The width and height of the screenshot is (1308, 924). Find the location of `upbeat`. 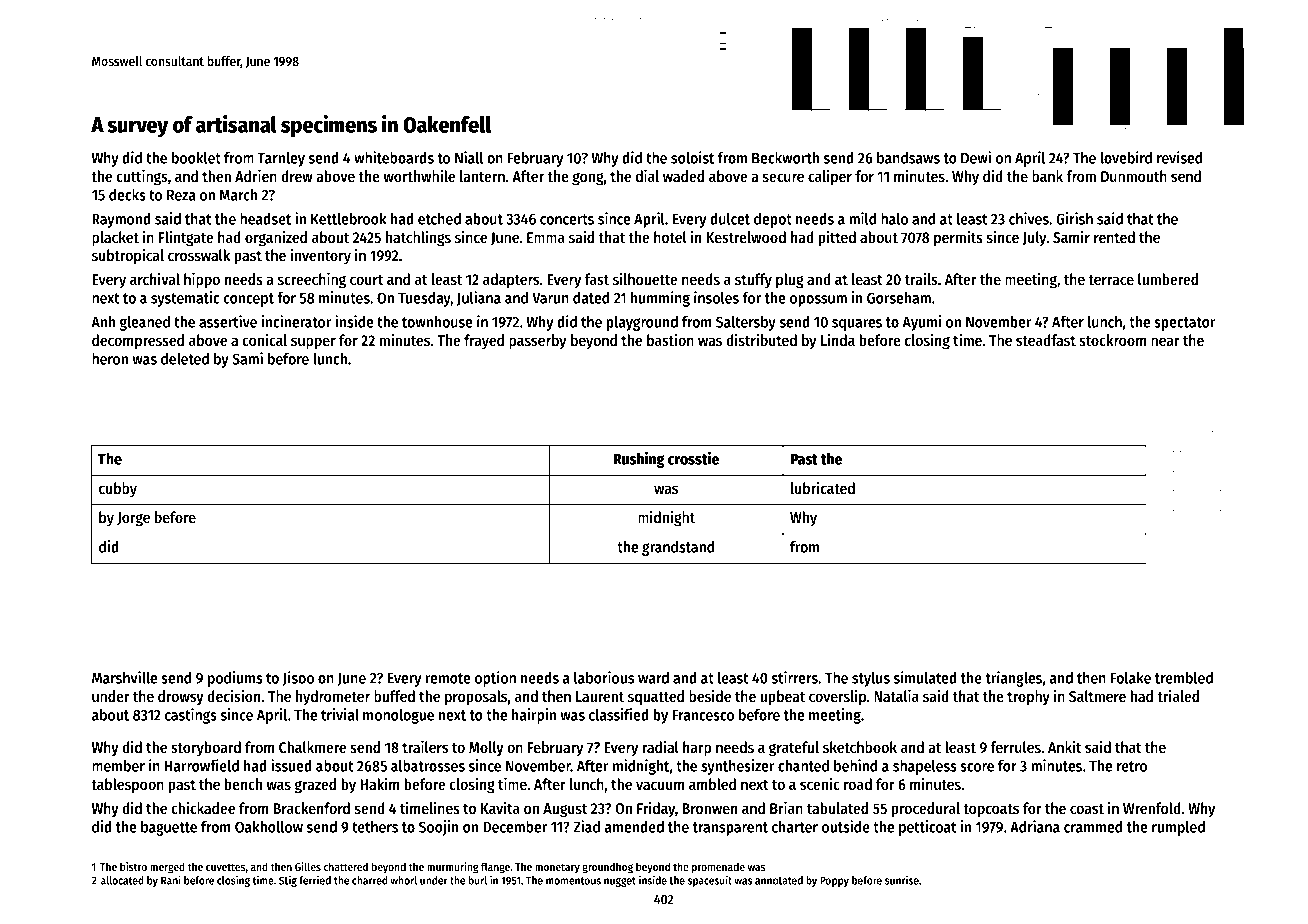

upbeat is located at coordinates (782, 698).
